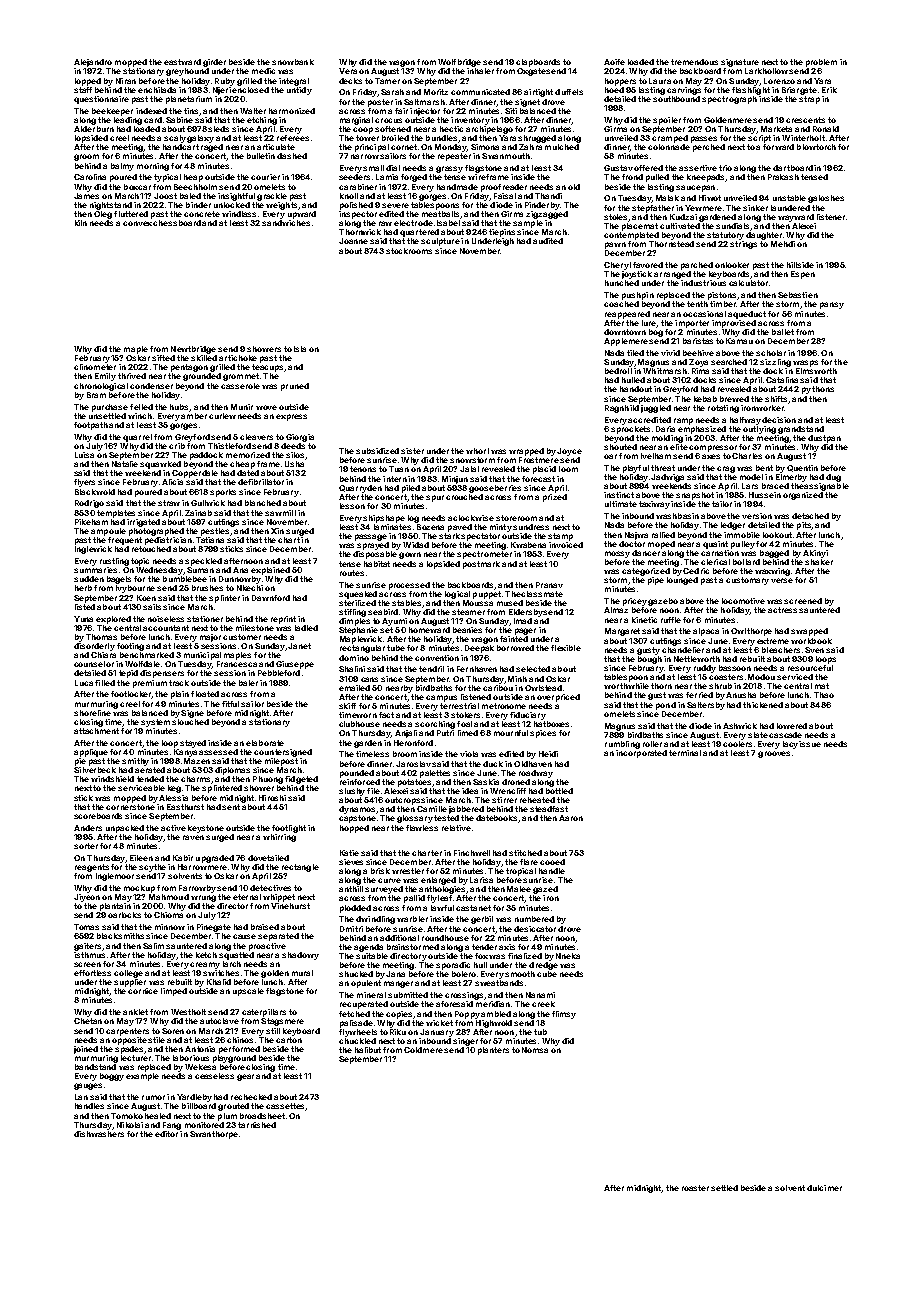 The image size is (924, 1308). Describe the element at coordinates (824, 439) in the screenshot. I see `dustpan` at that location.
